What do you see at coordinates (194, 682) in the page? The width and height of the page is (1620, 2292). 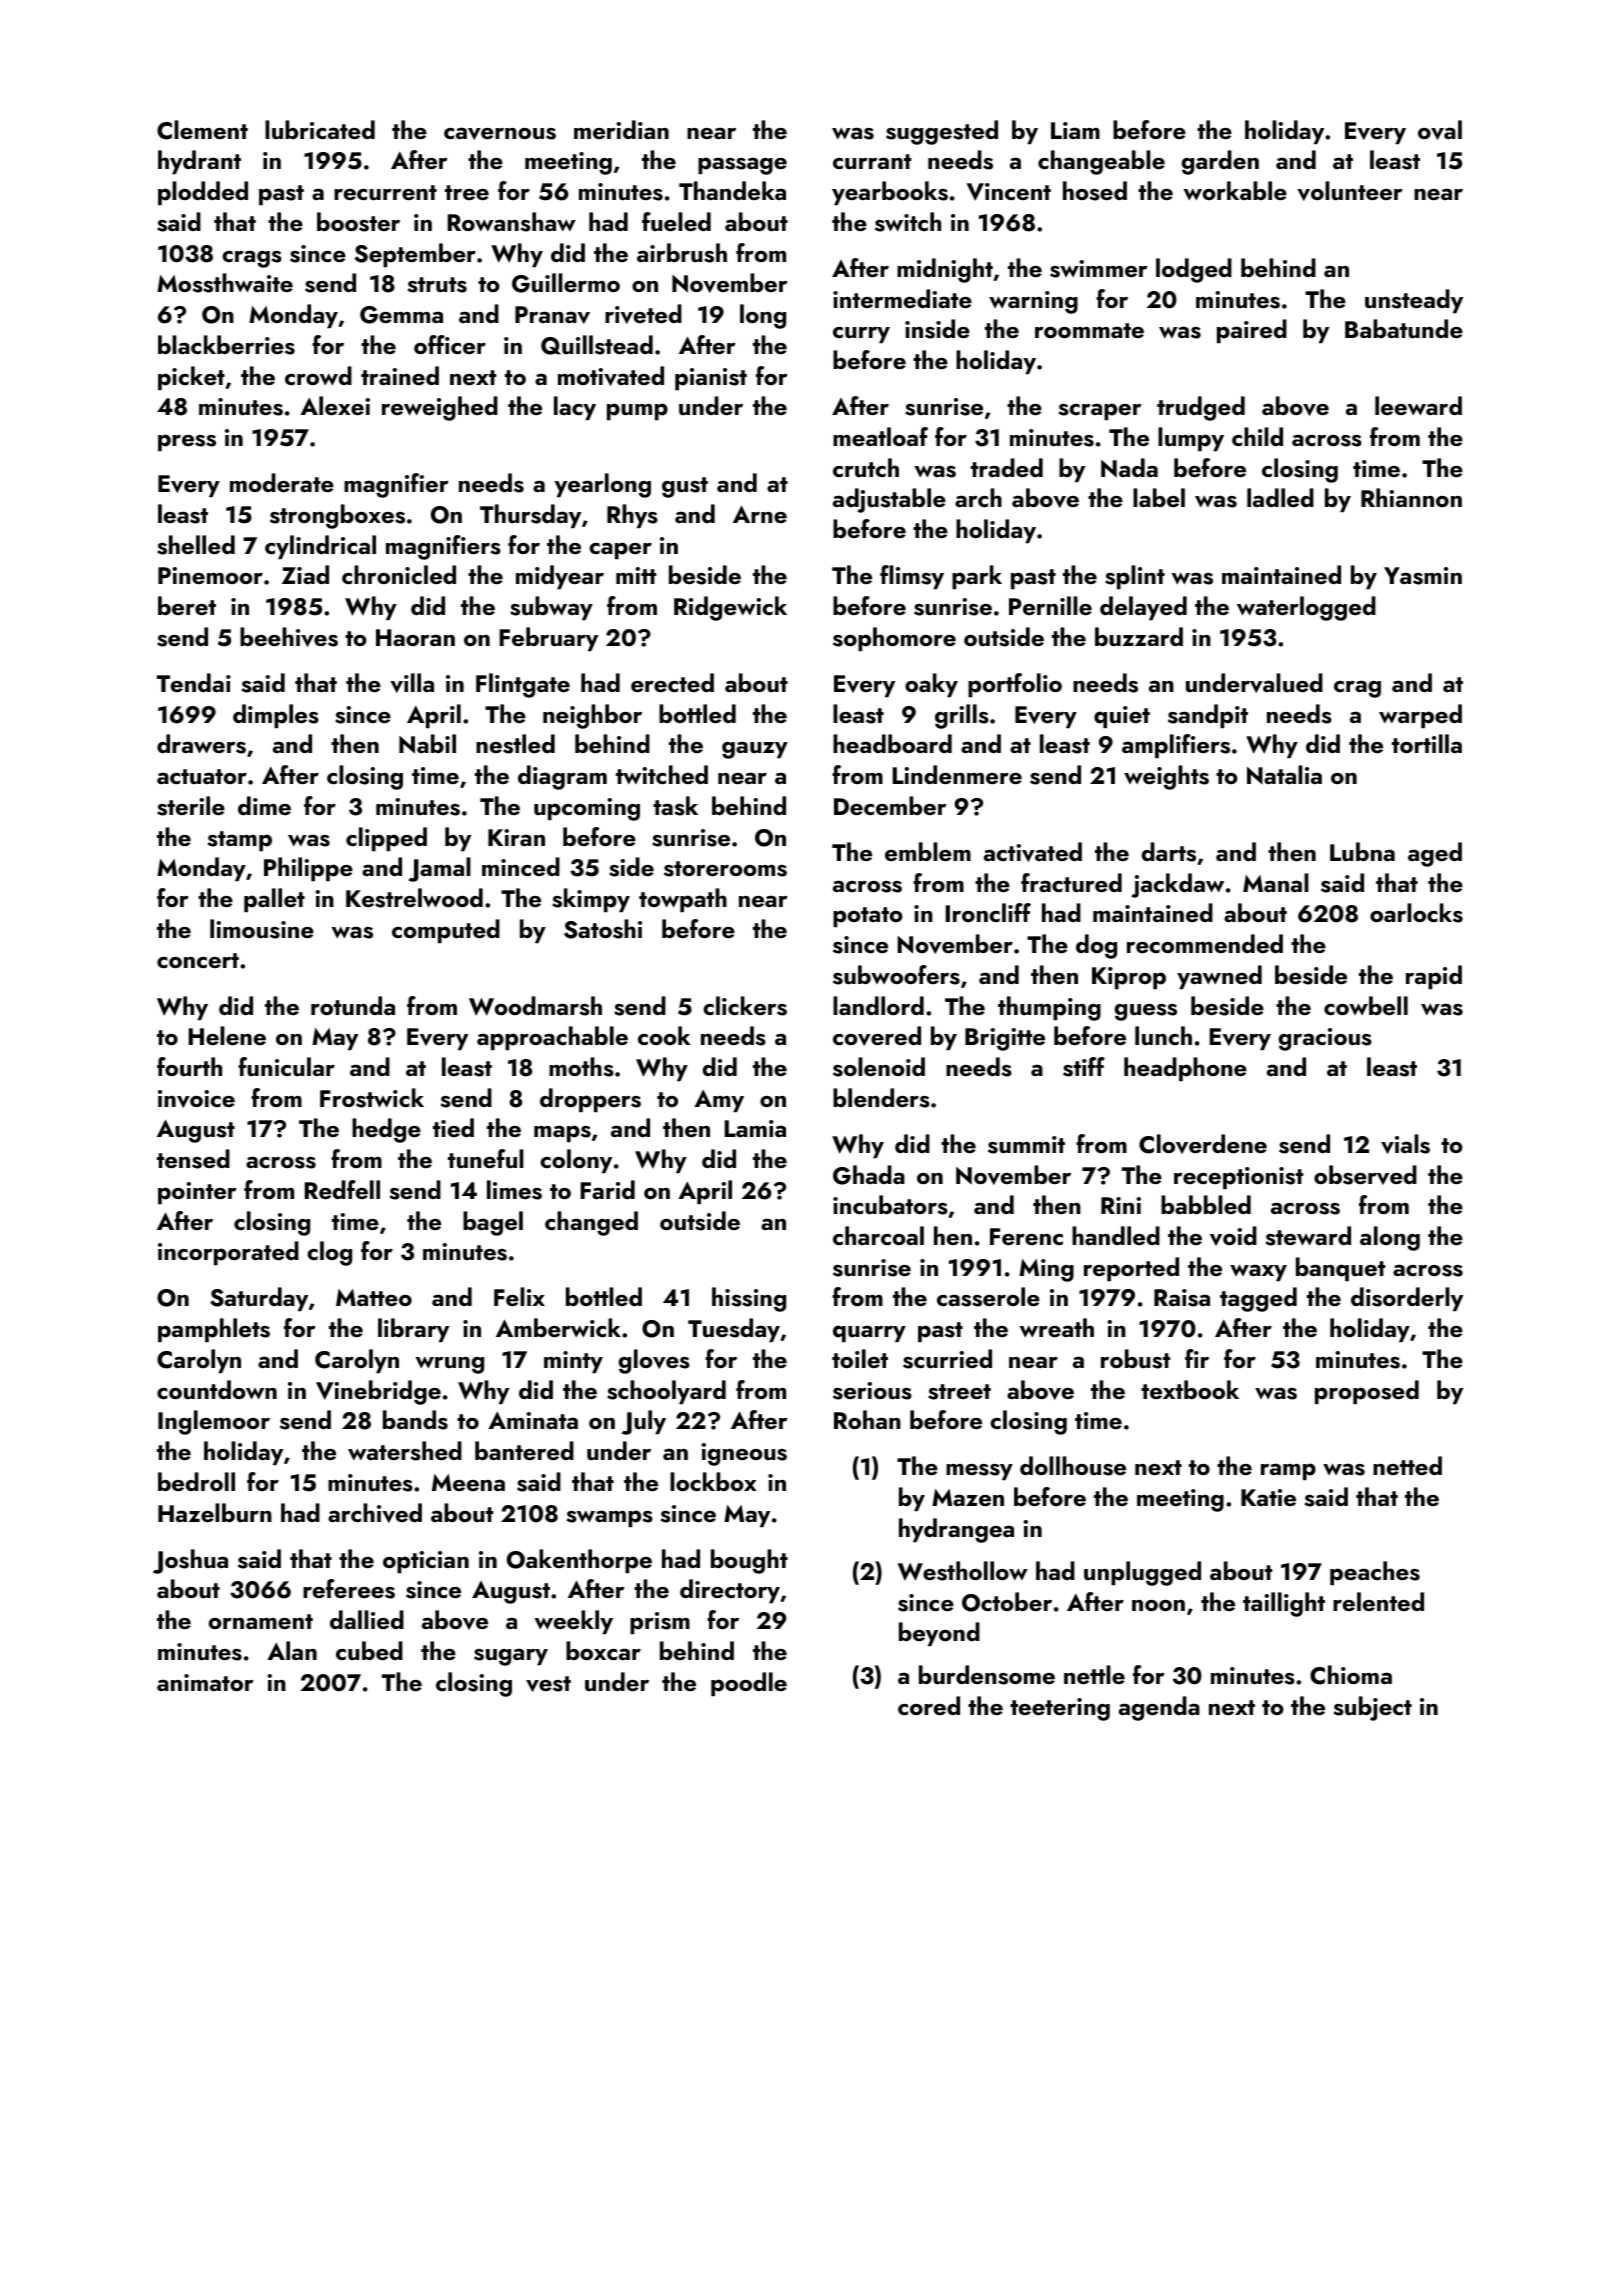 I see `Tendai` at bounding box center [194, 682].
